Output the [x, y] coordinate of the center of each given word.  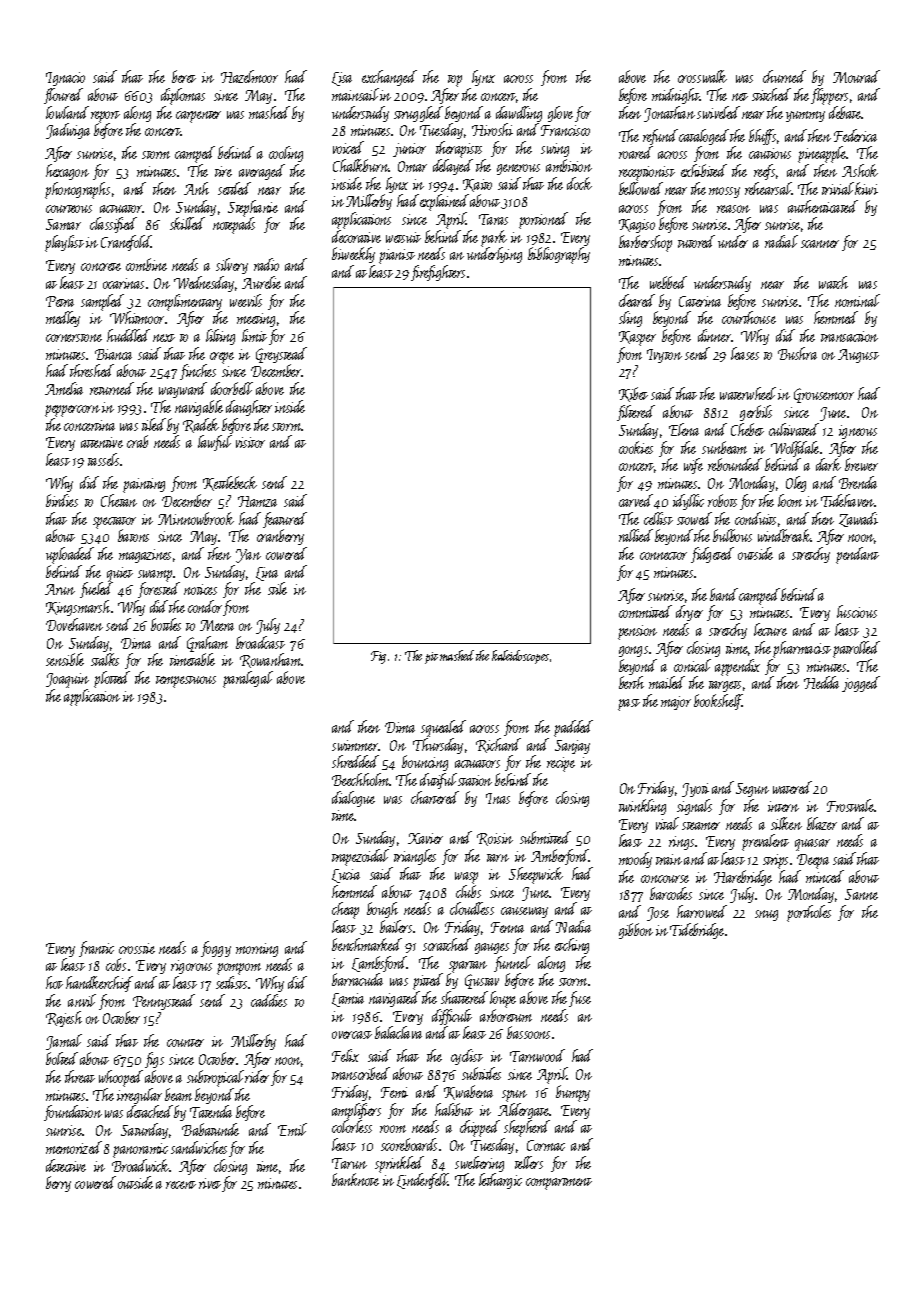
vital [667, 823]
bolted [62, 1058]
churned [784, 76]
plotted [112, 679]
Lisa [342, 79]
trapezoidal [360, 857]
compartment [559, 1184]
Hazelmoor [249, 76]
